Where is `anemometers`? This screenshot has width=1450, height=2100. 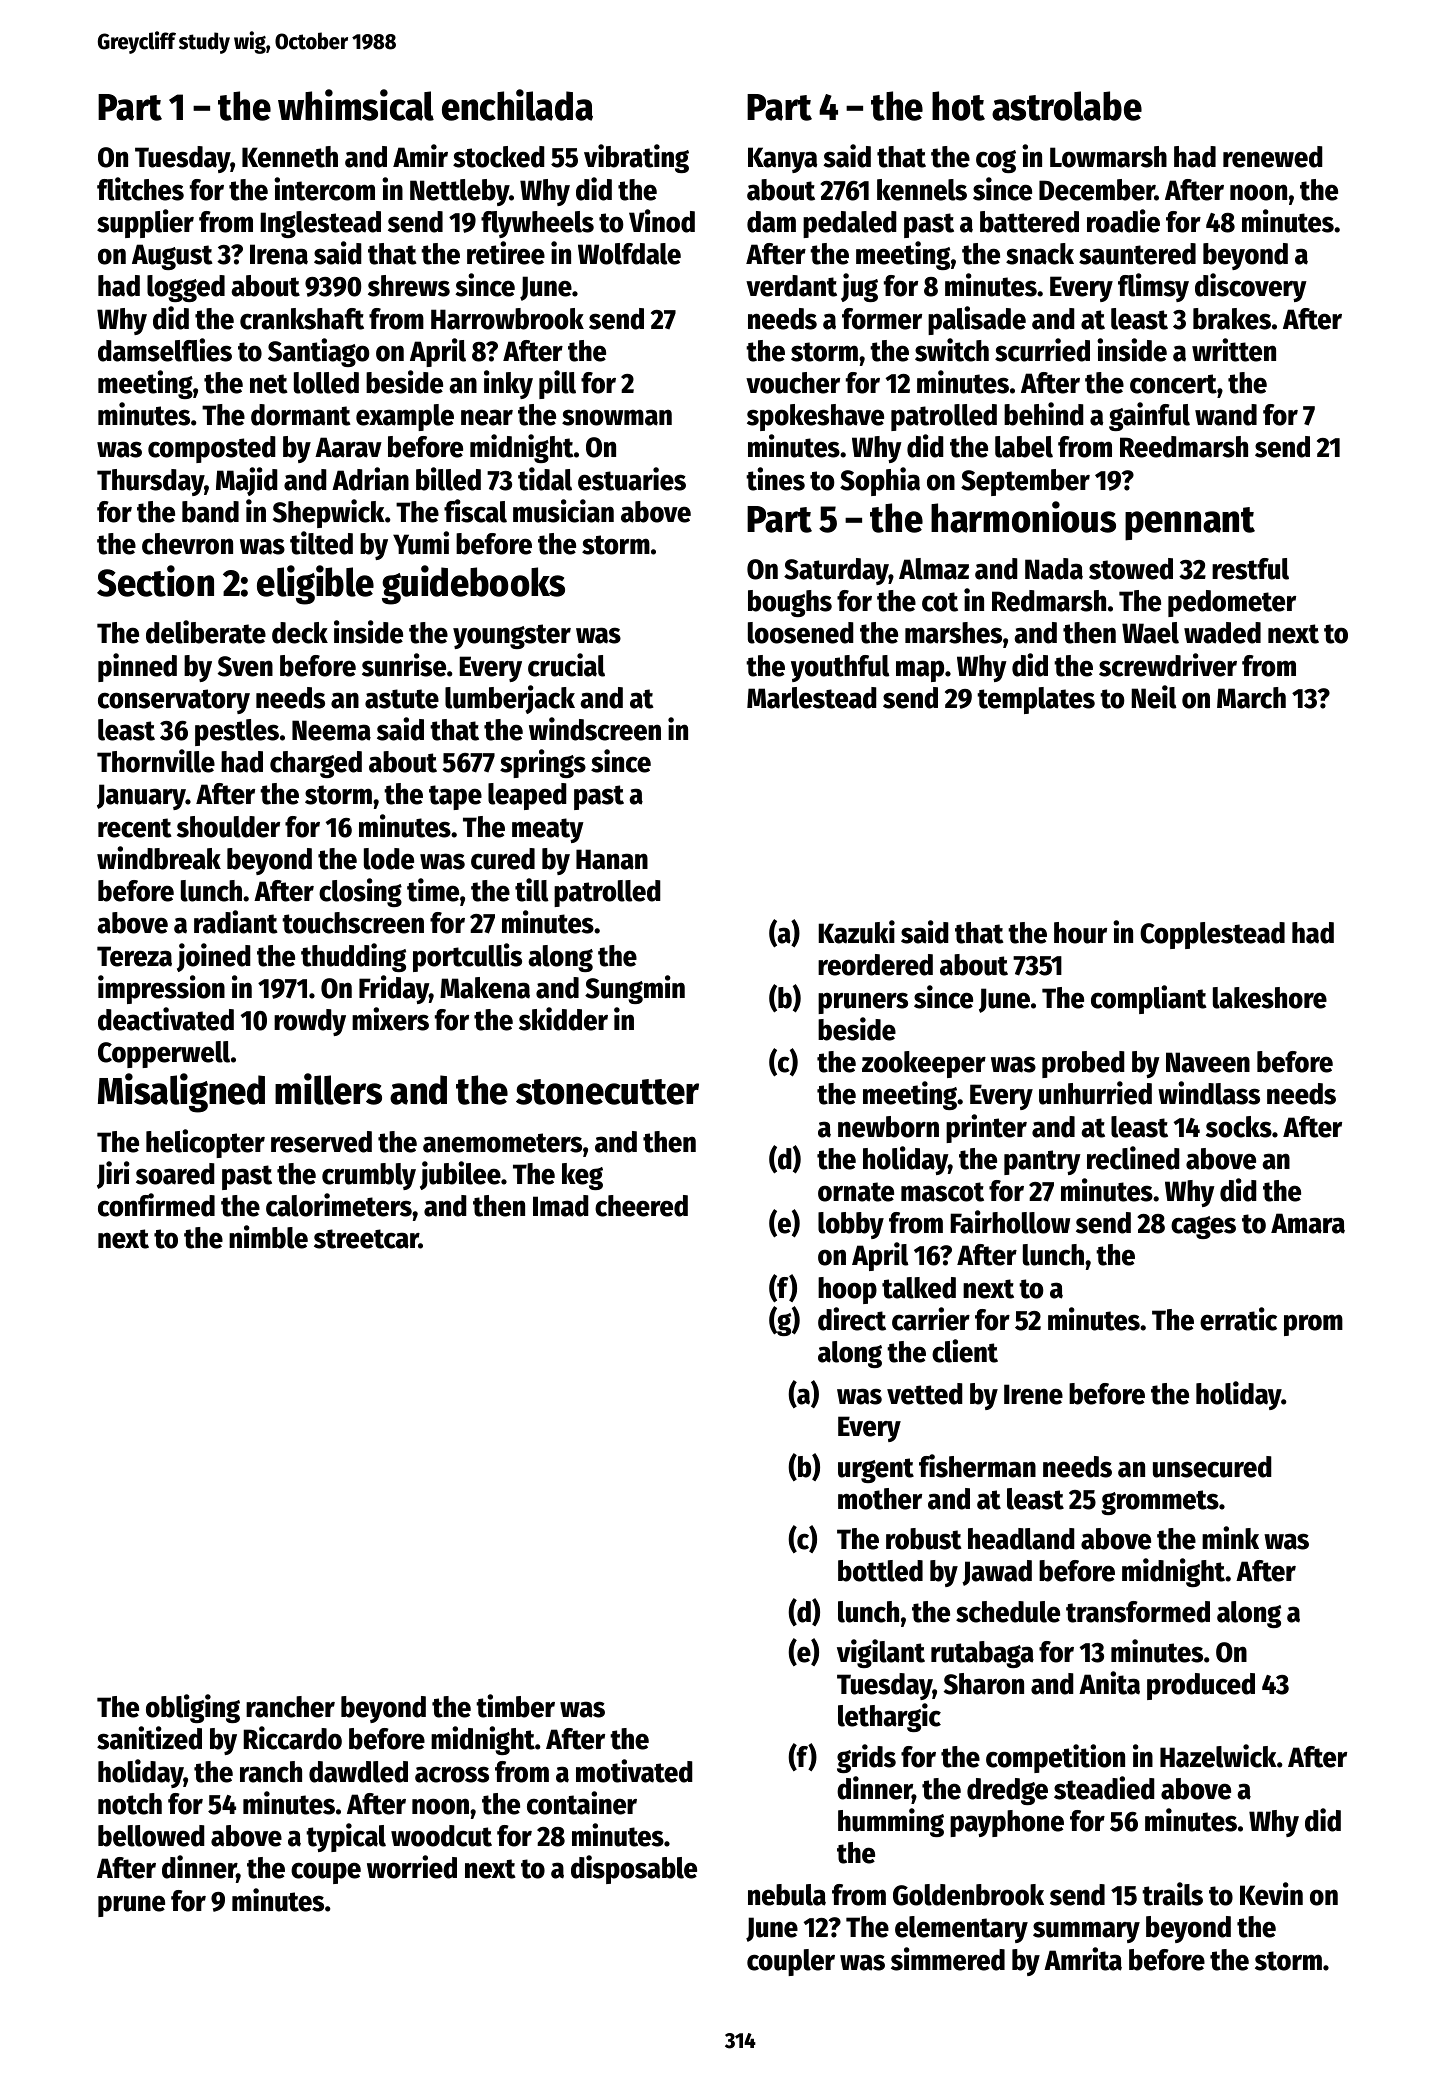 anemometers is located at coordinates (502, 1143).
